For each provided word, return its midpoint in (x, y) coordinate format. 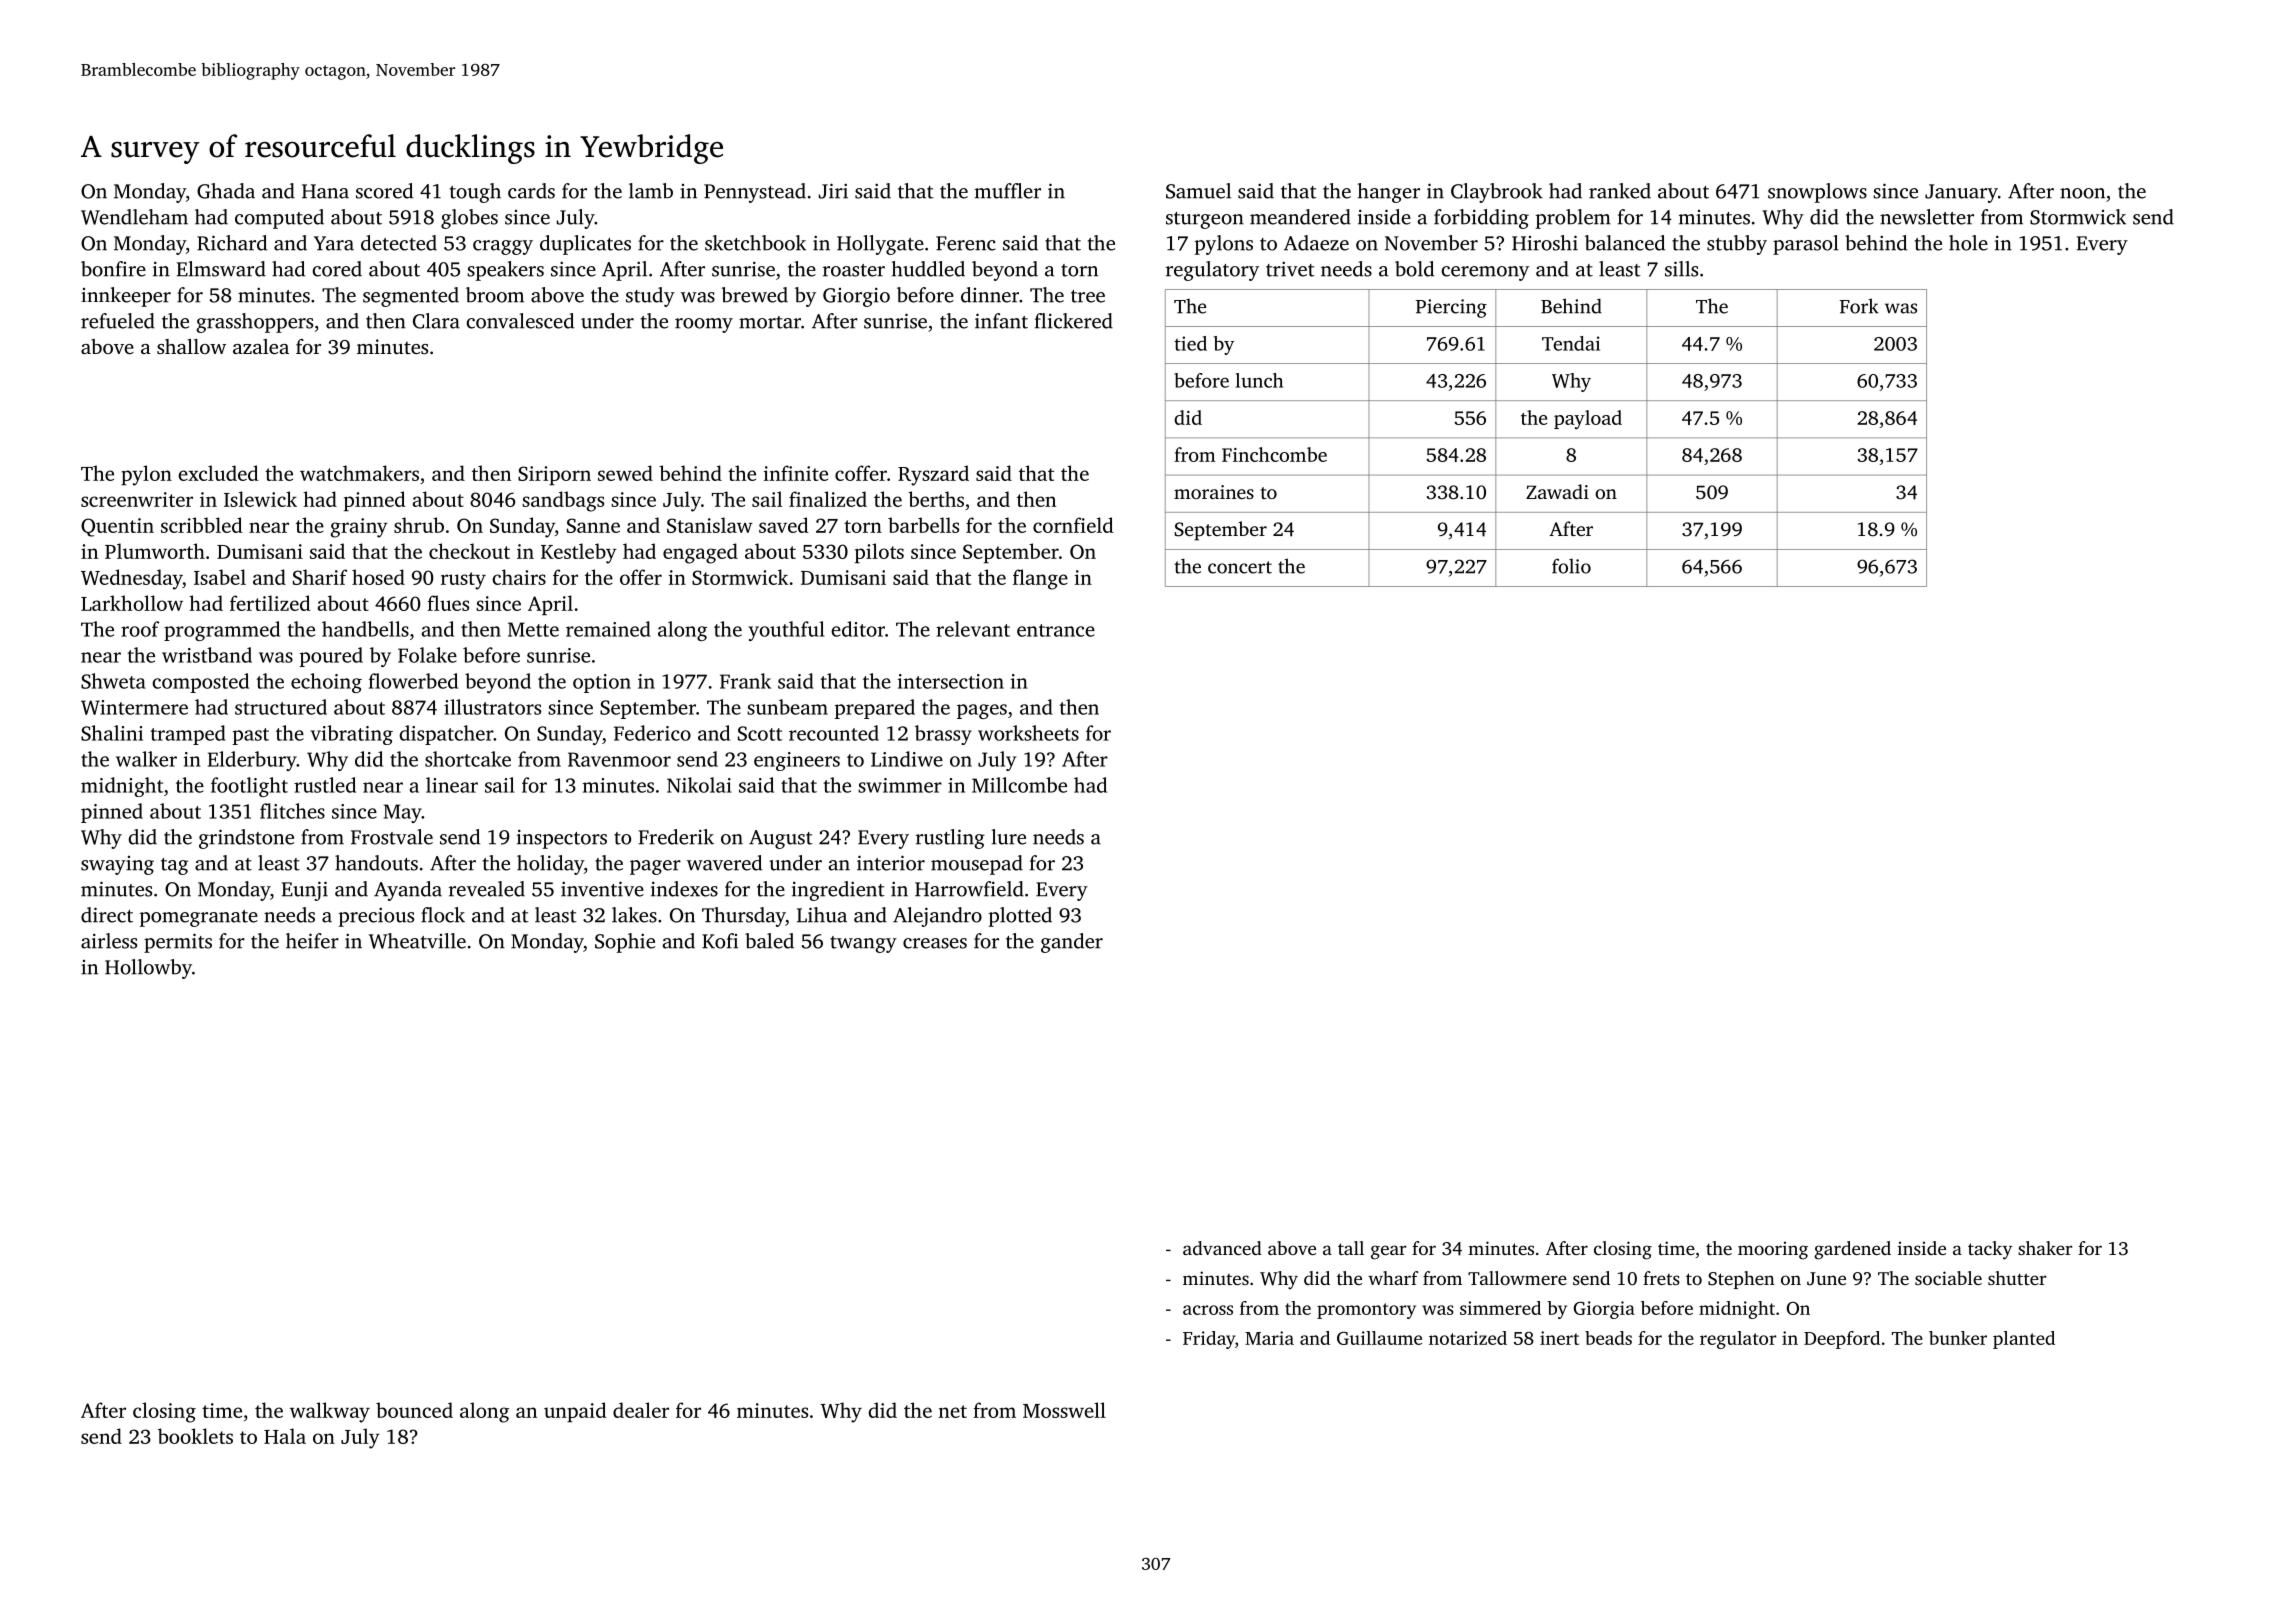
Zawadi (1557, 491)
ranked (1620, 191)
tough (475, 193)
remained (608, 629)
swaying (117, 865)
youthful (787, 631)
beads (1608, 1338)
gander (1072, 943)
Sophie (625, 943)
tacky (1990, 1250)
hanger (1389, 193)
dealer (641, 1410)
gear (1388, 1252)
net (952, 1411)
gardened (1852, 1250)
